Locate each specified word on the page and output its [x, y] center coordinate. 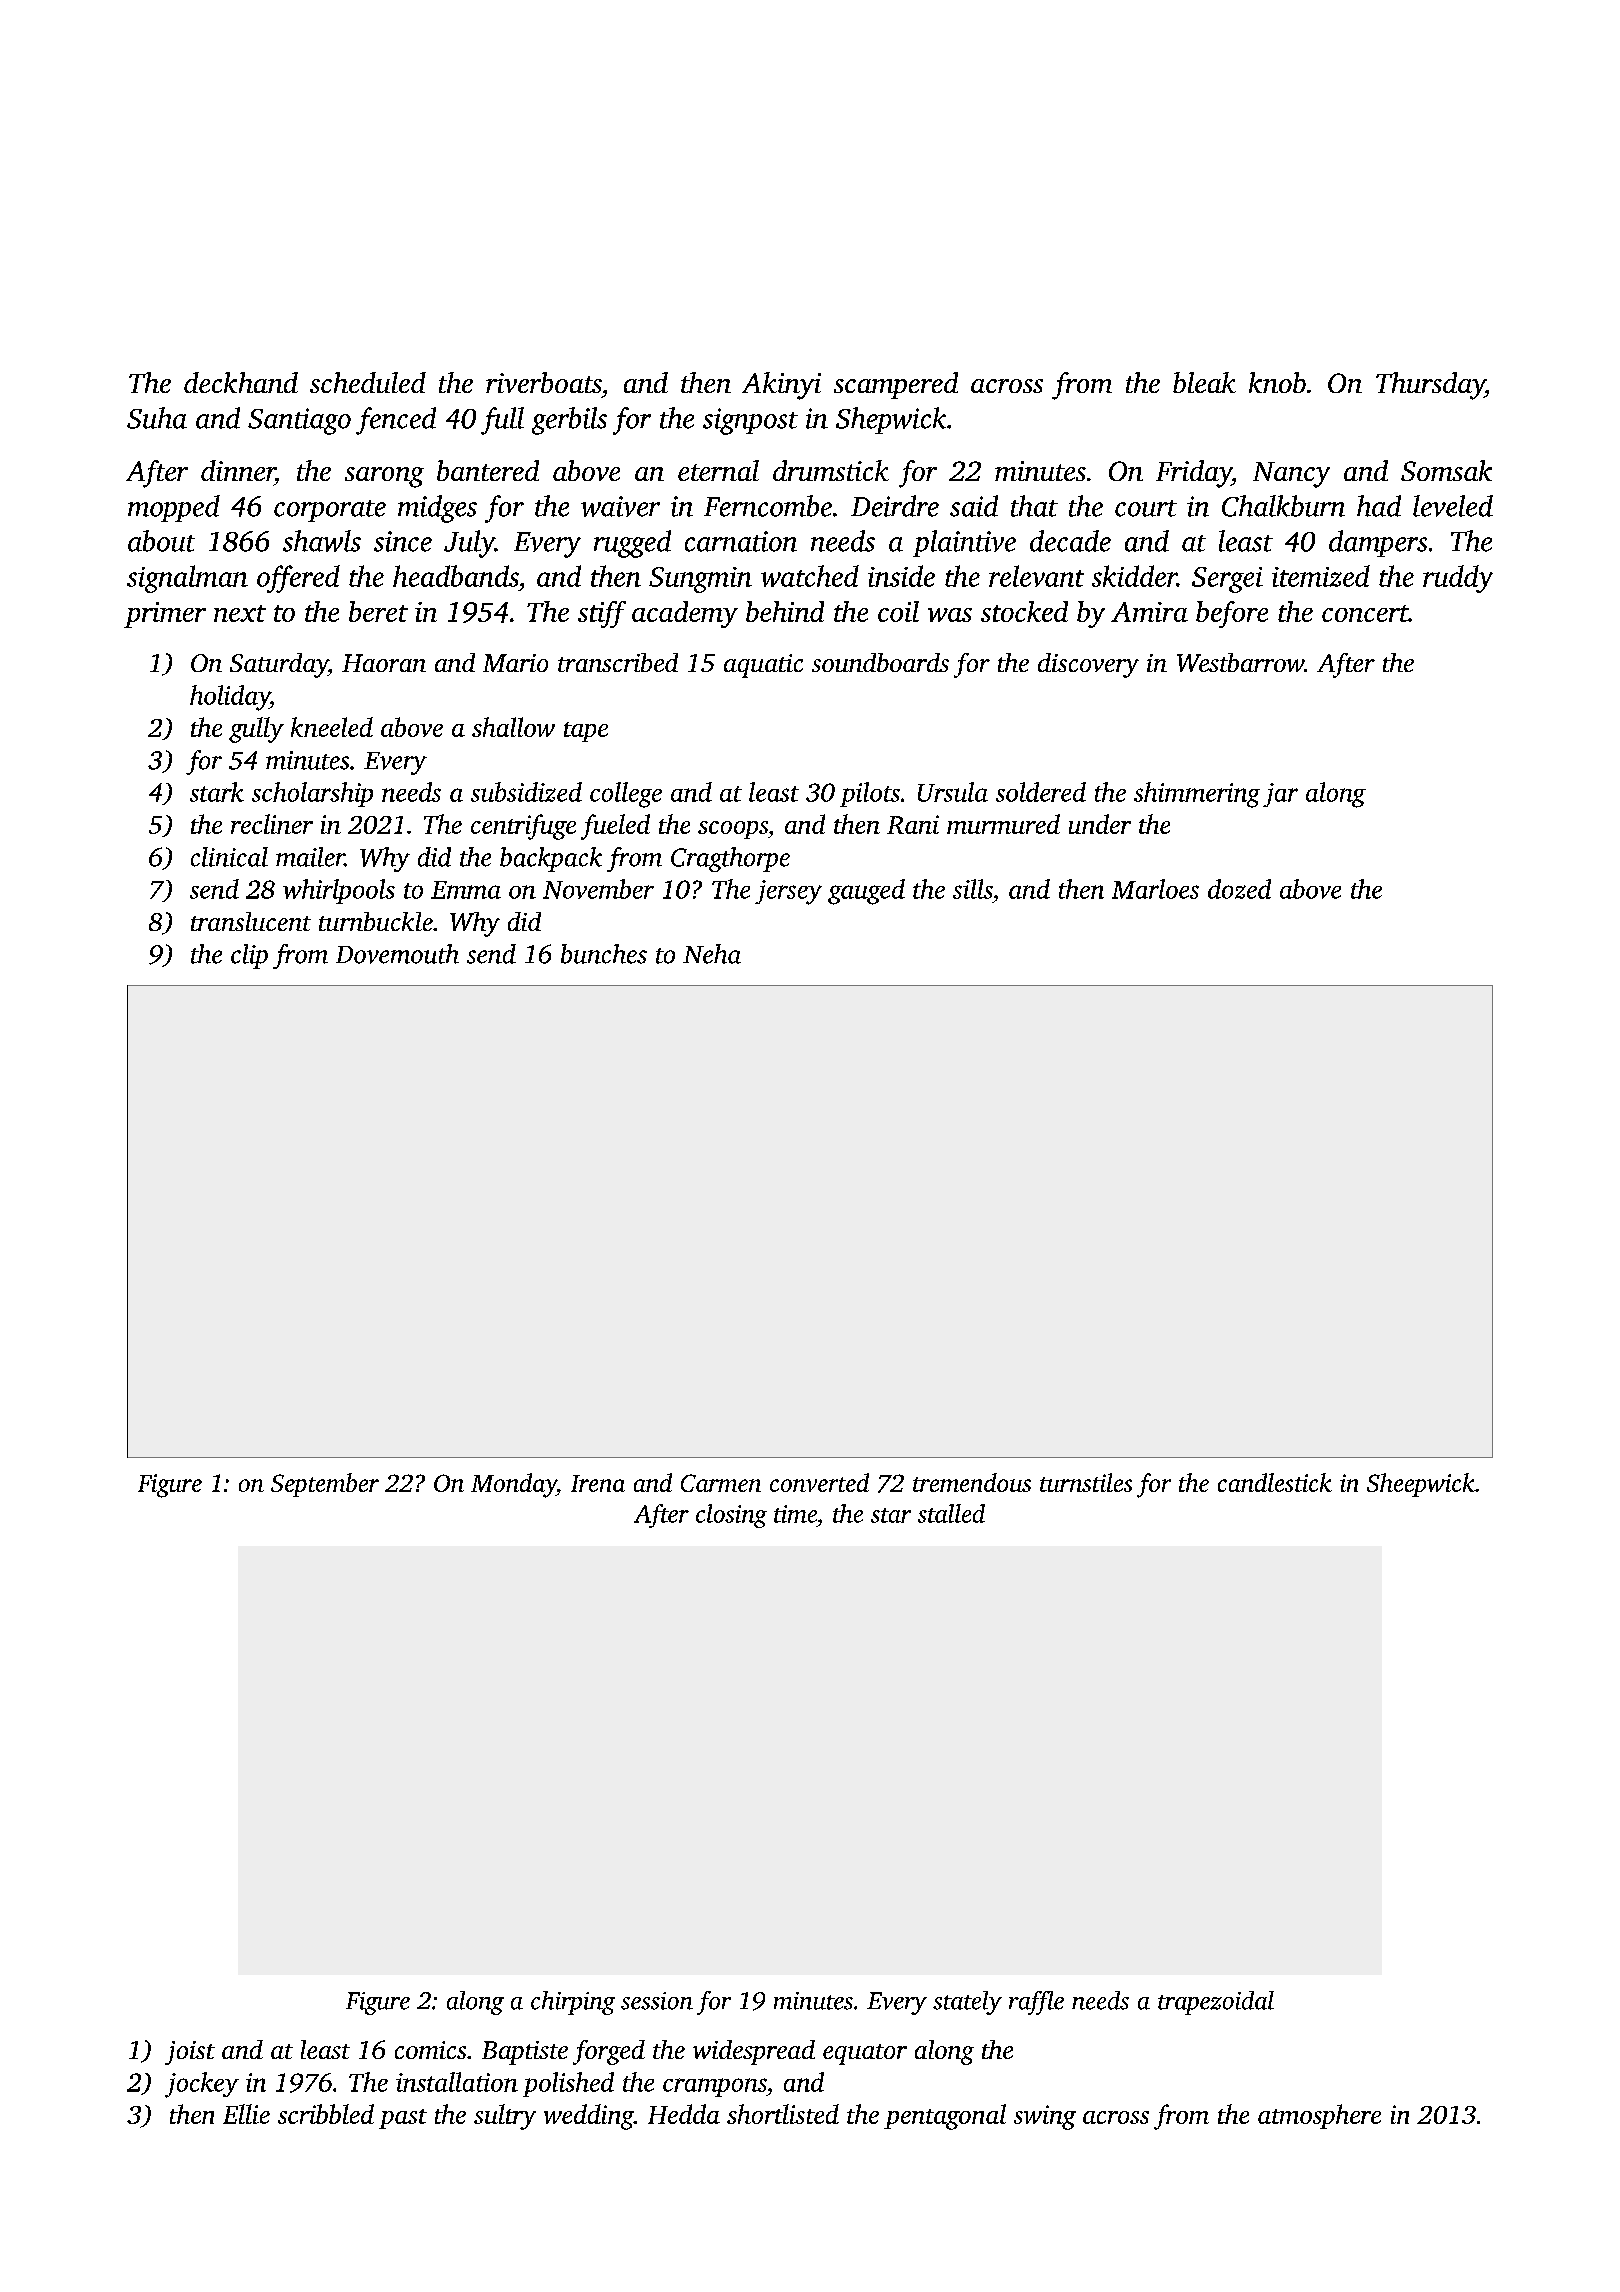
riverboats [544, 382]
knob [1277, 382]
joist [190, 2053]
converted [819, 1482]
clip [249, 956]
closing [731, 1516]
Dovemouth [397, 954]
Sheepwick [1421, 1485]
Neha [712, 954]
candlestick [1275, 1482]
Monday [514, 1485]
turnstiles [1086, 1482]
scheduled [368, 382]
